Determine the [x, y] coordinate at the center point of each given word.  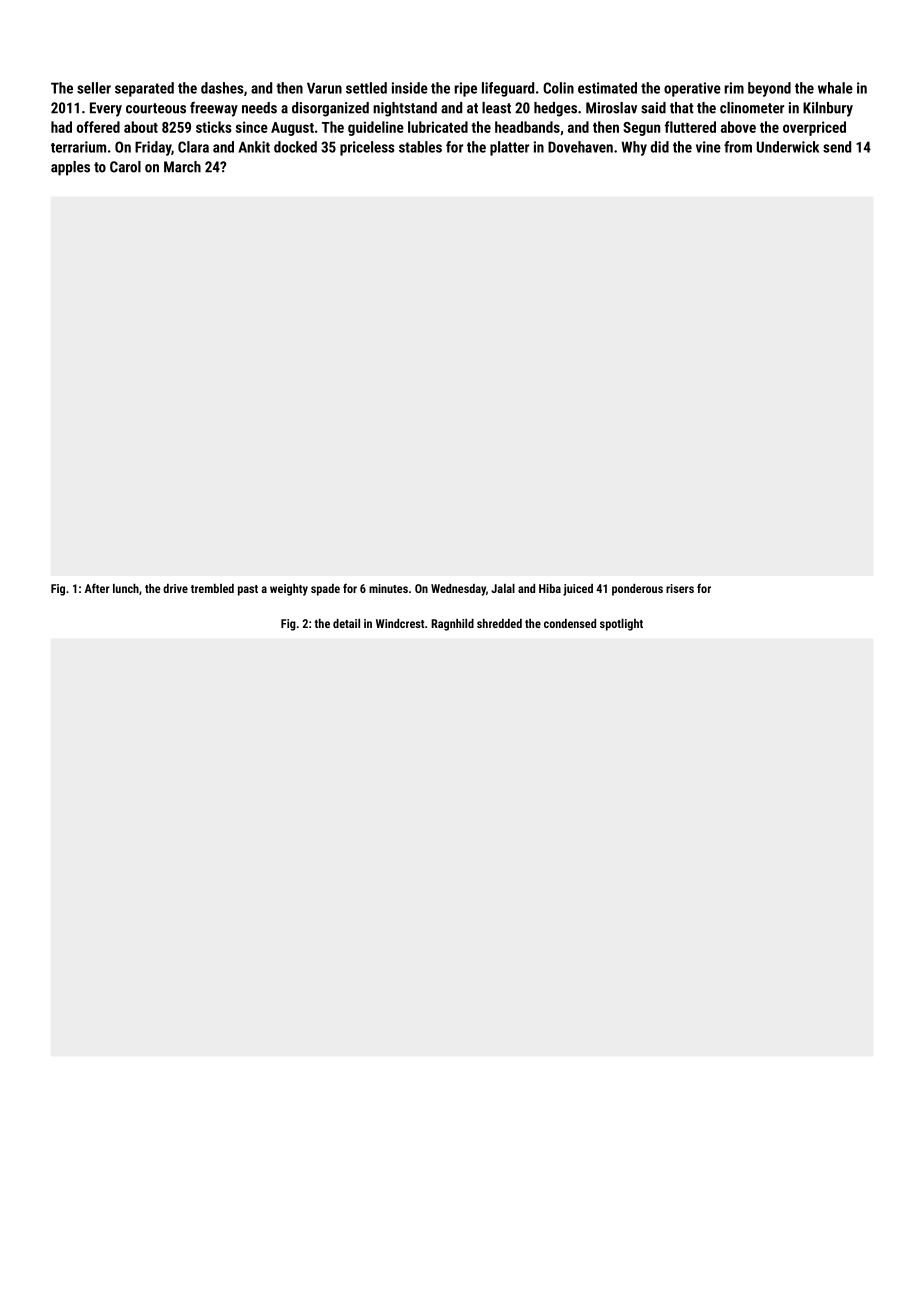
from [738, 147]
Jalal [503, 588]
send [837, 147]
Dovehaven [580, 147]
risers [680, 588]
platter [509, 148]
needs [259, 108]
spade [325, 590]
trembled [212, 588]
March [182, 167]
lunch [126, 588]
